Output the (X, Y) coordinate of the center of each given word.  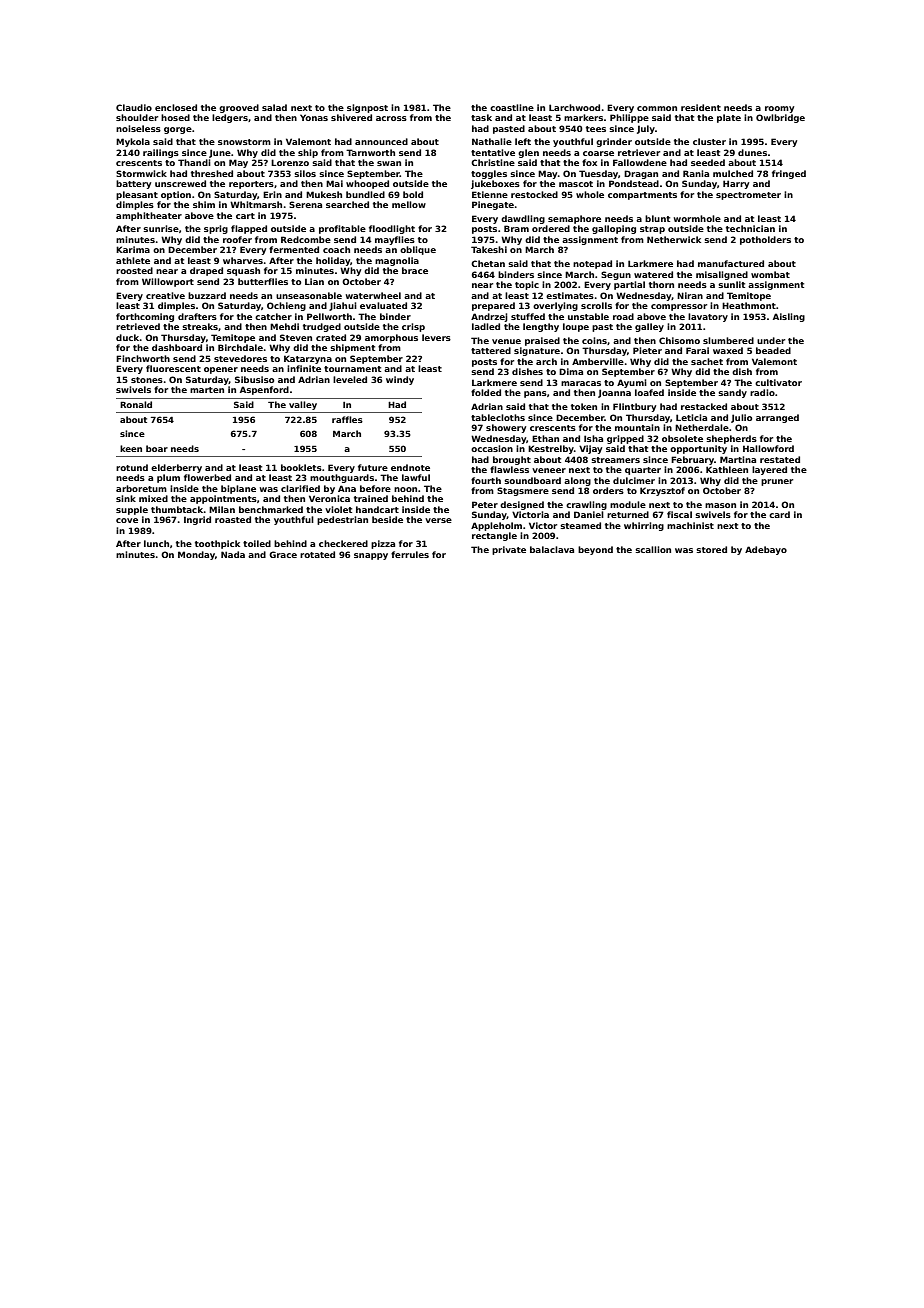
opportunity (698, 449)
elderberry (176, 468)
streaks (200, 326)
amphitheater (149, 216)
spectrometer (748, 196)
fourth (486, 480)
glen (528, 153)
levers (436, 337)
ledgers (230, 118)
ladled (486, 326)
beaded (773, 350)
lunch (156, 543)
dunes (752, 152)
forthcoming (145, 317)
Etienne (490, 194)
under (771, 340)
